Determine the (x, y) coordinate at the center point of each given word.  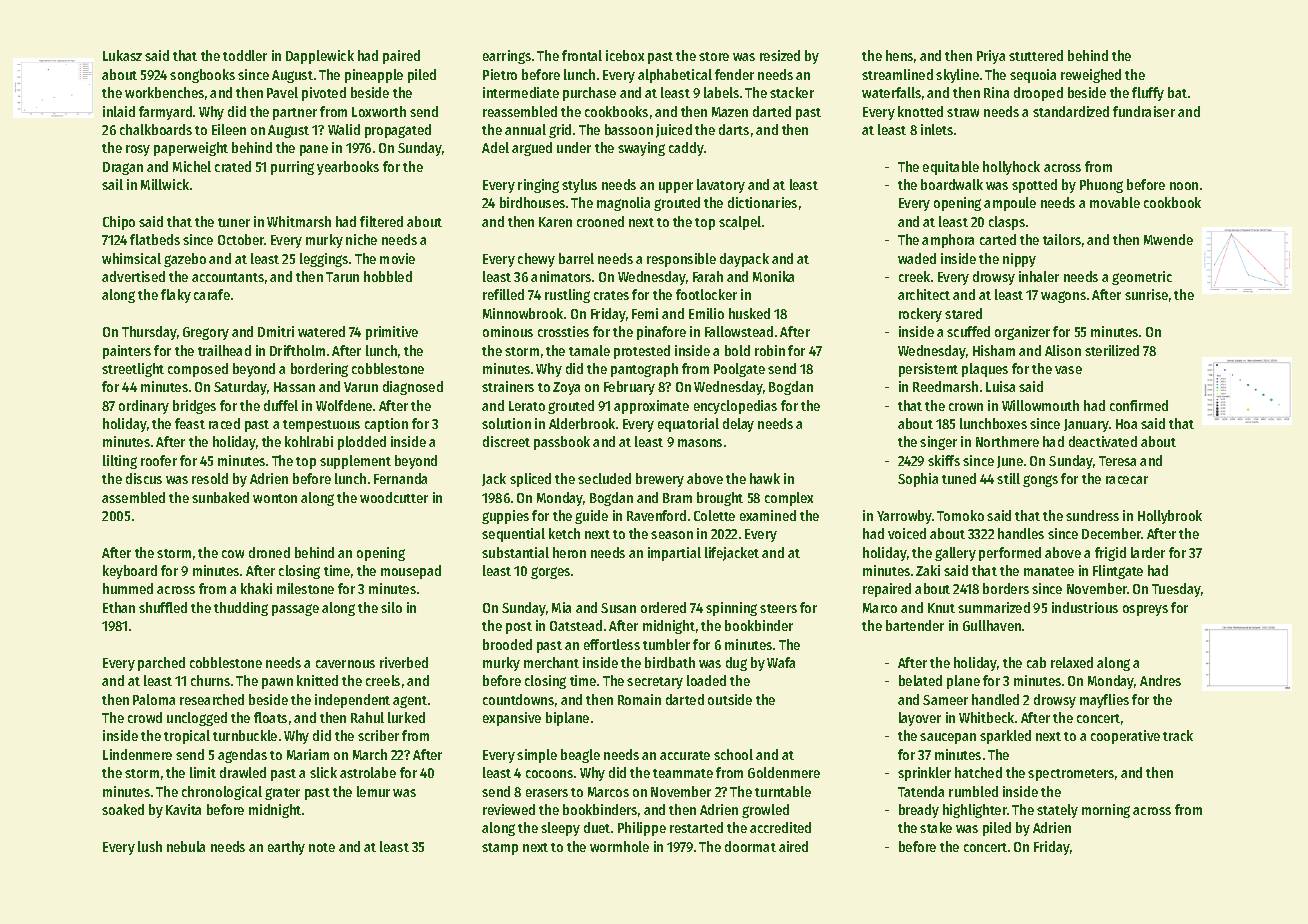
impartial (674, 554)
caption (386, 425)
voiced (907, 533)
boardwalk (952, 184)
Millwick (165, 184)
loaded (706, 680)
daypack (744, 260)
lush (150, 846)
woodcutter (394, 497)
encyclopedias (735, 407)
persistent (928, 370)
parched (161, 664)
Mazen (730, 112)
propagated (398, 131)
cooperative (1125, 737)
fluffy (1148, 94)
